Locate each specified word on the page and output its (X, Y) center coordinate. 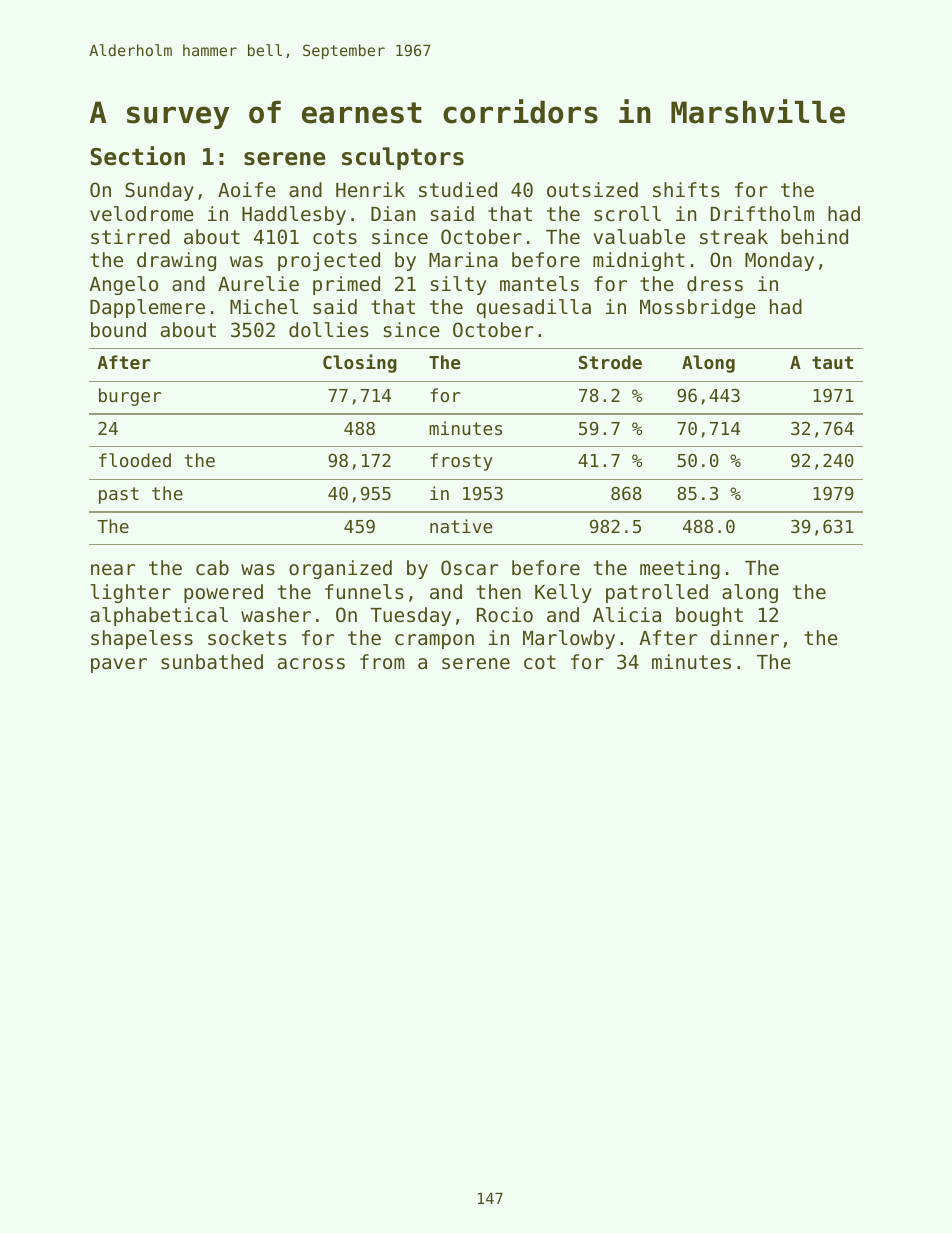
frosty (461, 462)
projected (329, 261)
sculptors (403, 158)
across (311, 663)
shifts (686, 189)
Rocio (505, 614)
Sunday (159, 191)
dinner (744, 637)
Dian (393, 213)
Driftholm (762, 213)
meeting (680, 569)
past (119, 495)
